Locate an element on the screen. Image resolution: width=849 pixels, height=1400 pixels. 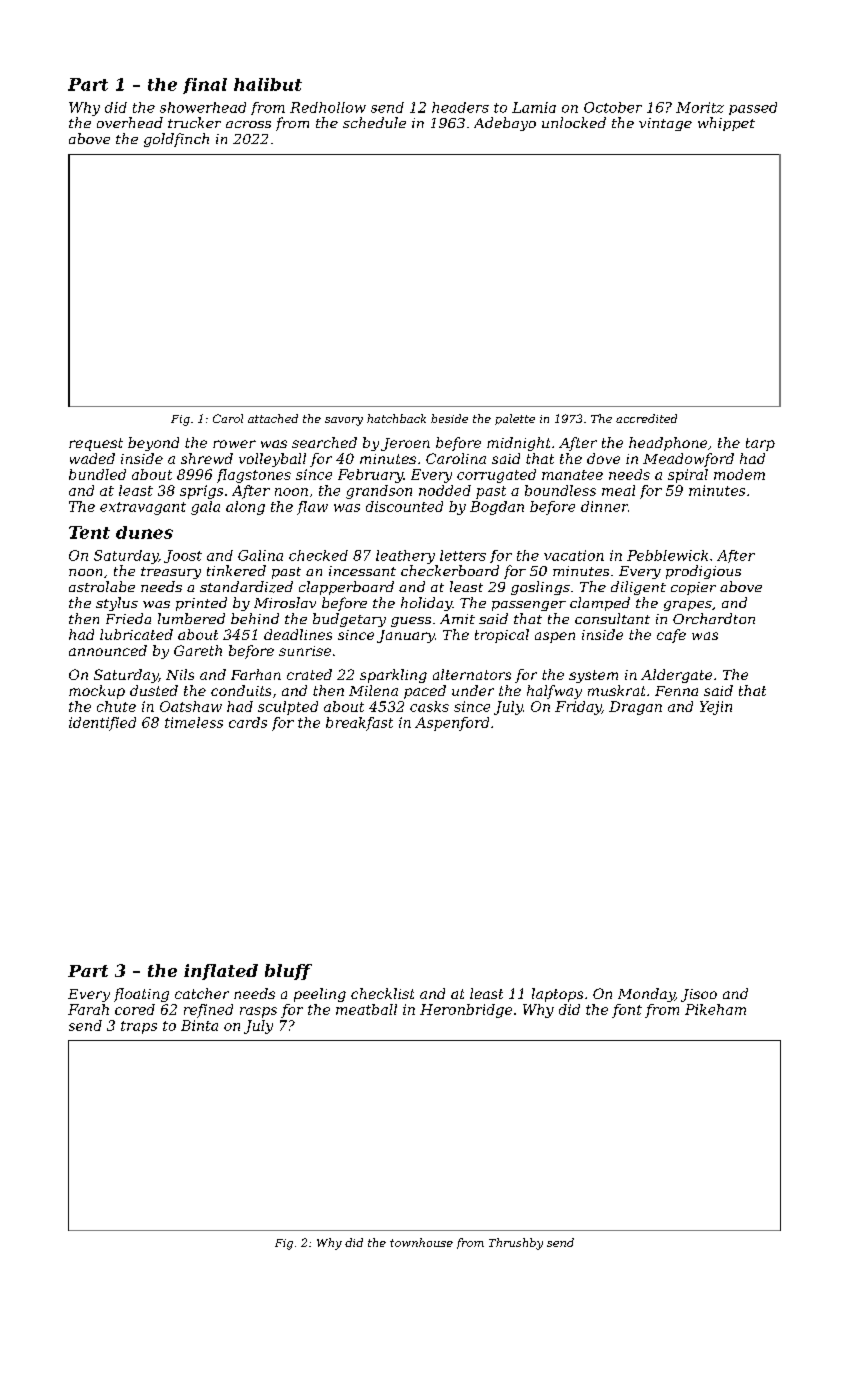
goldfinch is located at coordinates (176, 140).
